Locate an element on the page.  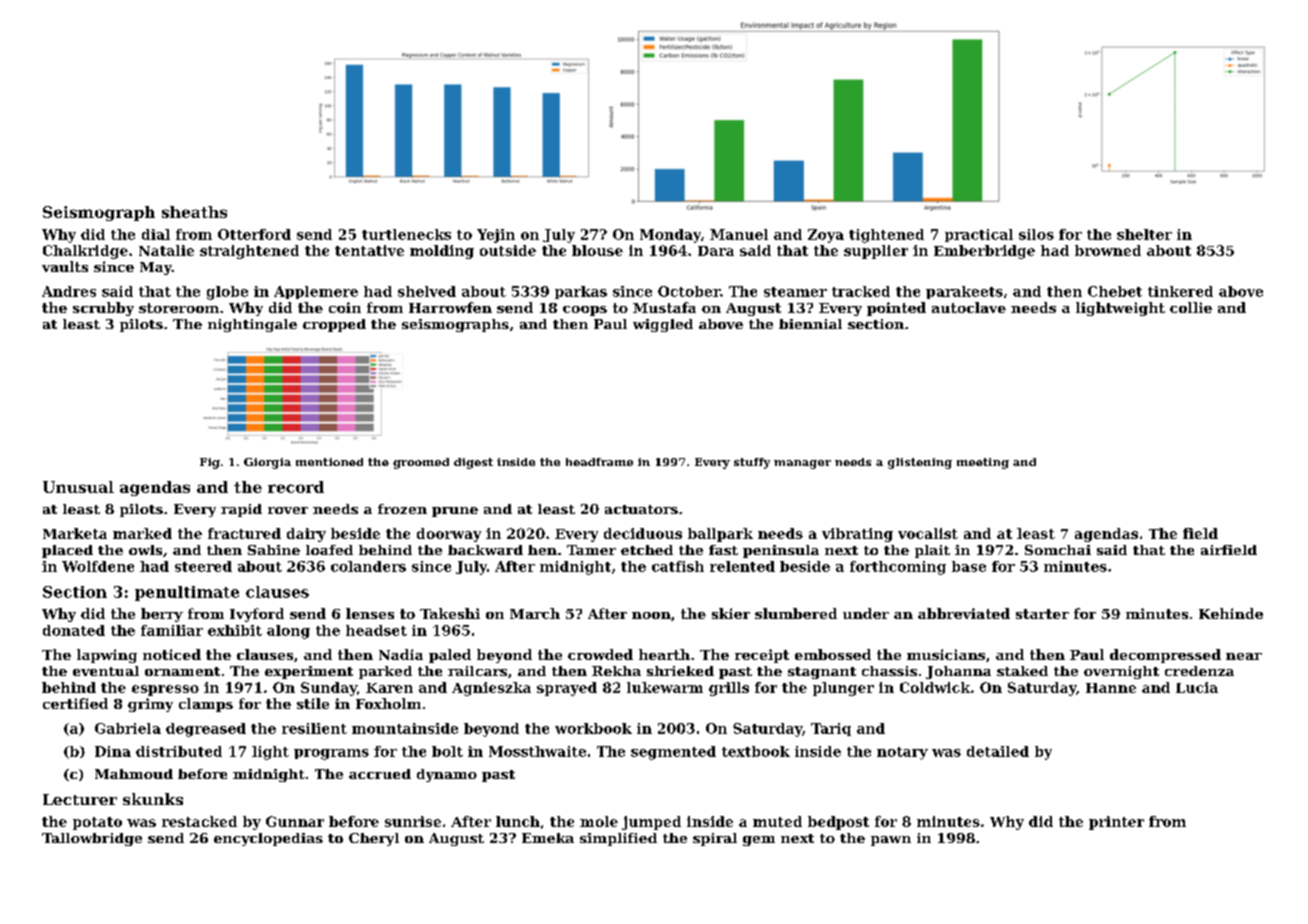
nightingale is located at coordinates (252, 325).
